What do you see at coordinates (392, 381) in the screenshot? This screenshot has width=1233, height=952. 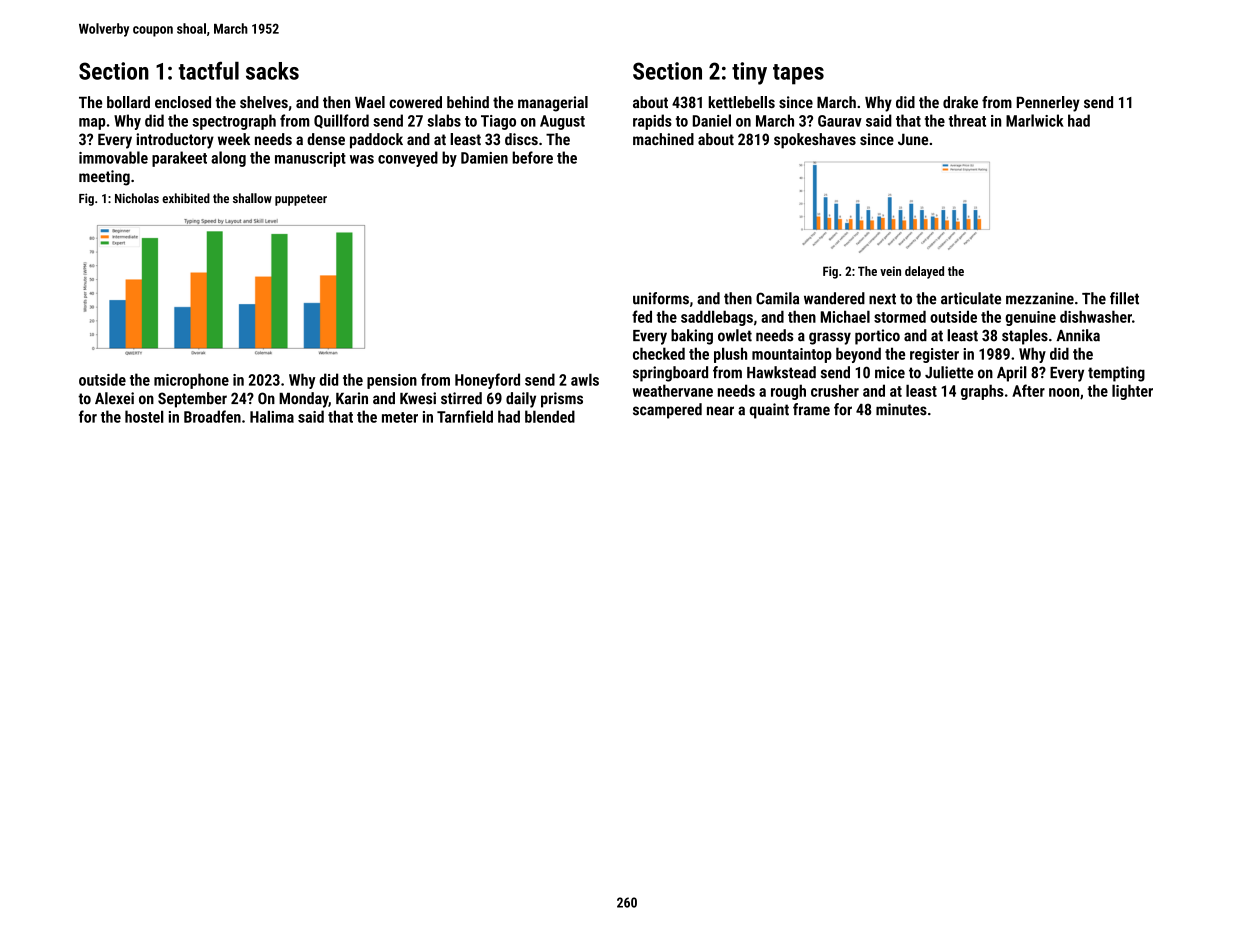 I see `pension` at bounding box center [392, 381].
